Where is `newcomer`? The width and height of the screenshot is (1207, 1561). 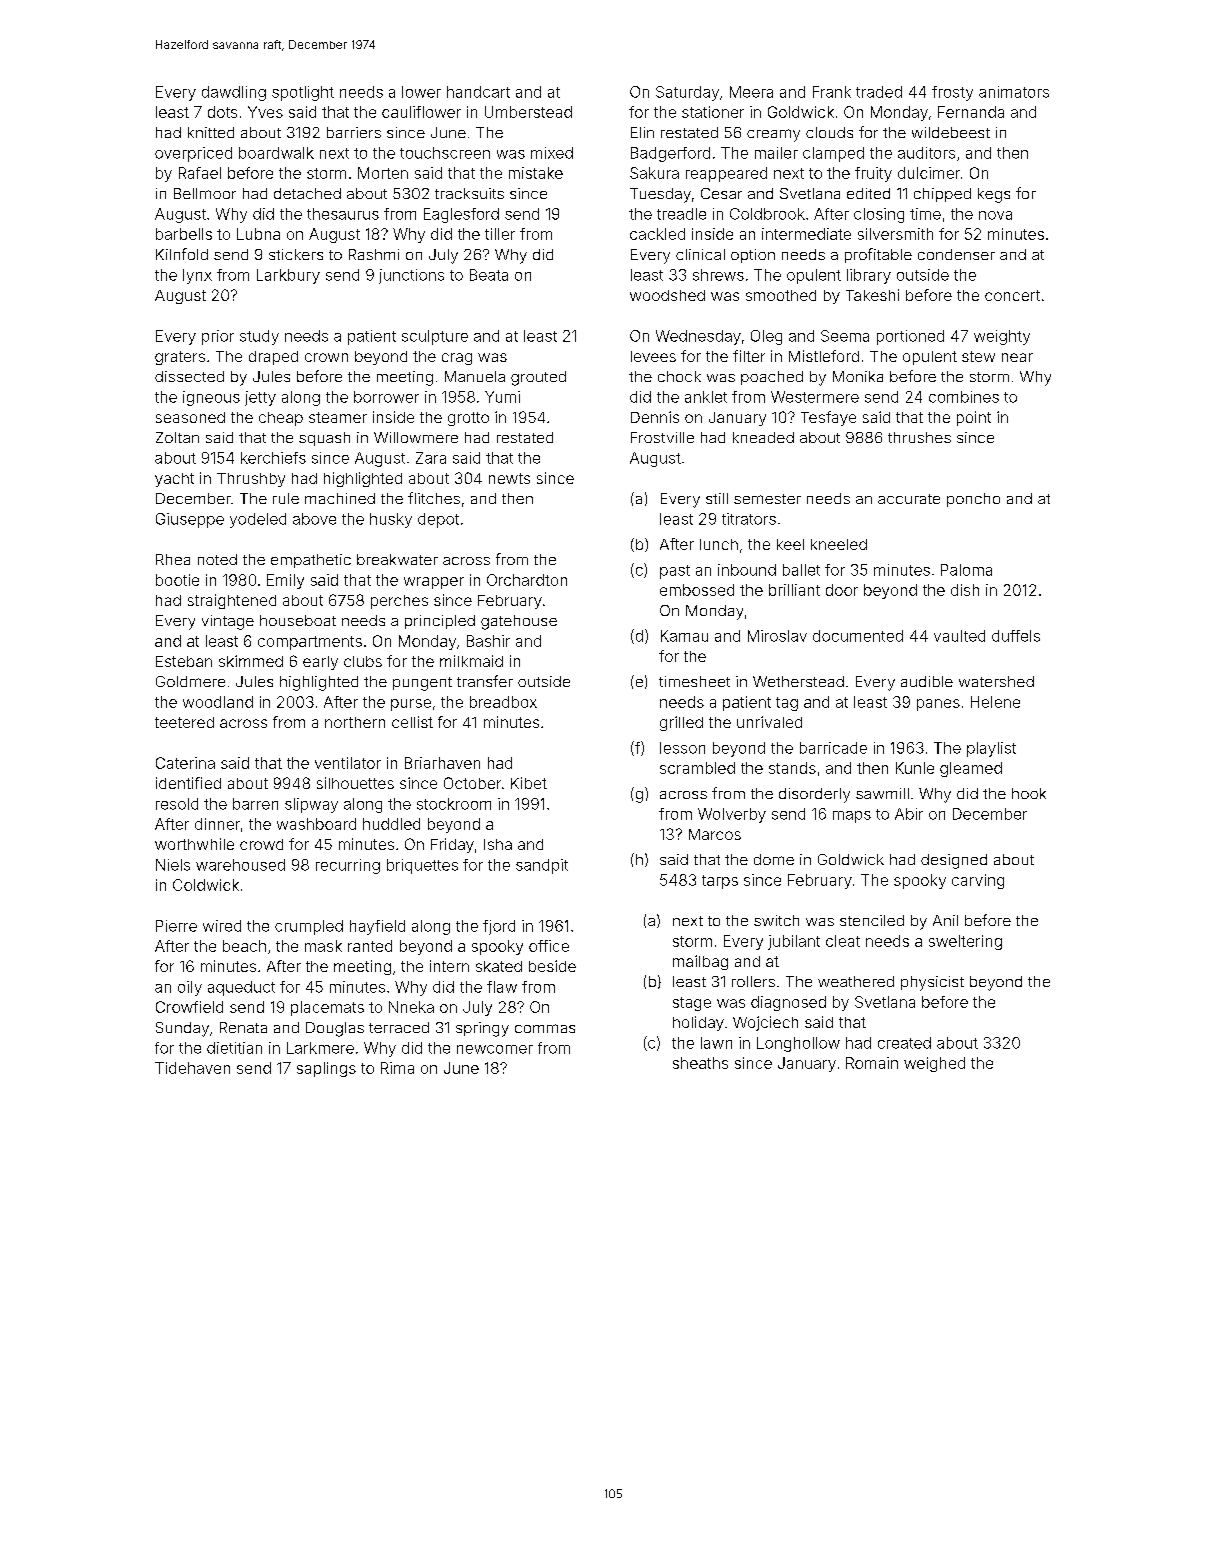
newcomer is located at coordinates (495, 1049).
